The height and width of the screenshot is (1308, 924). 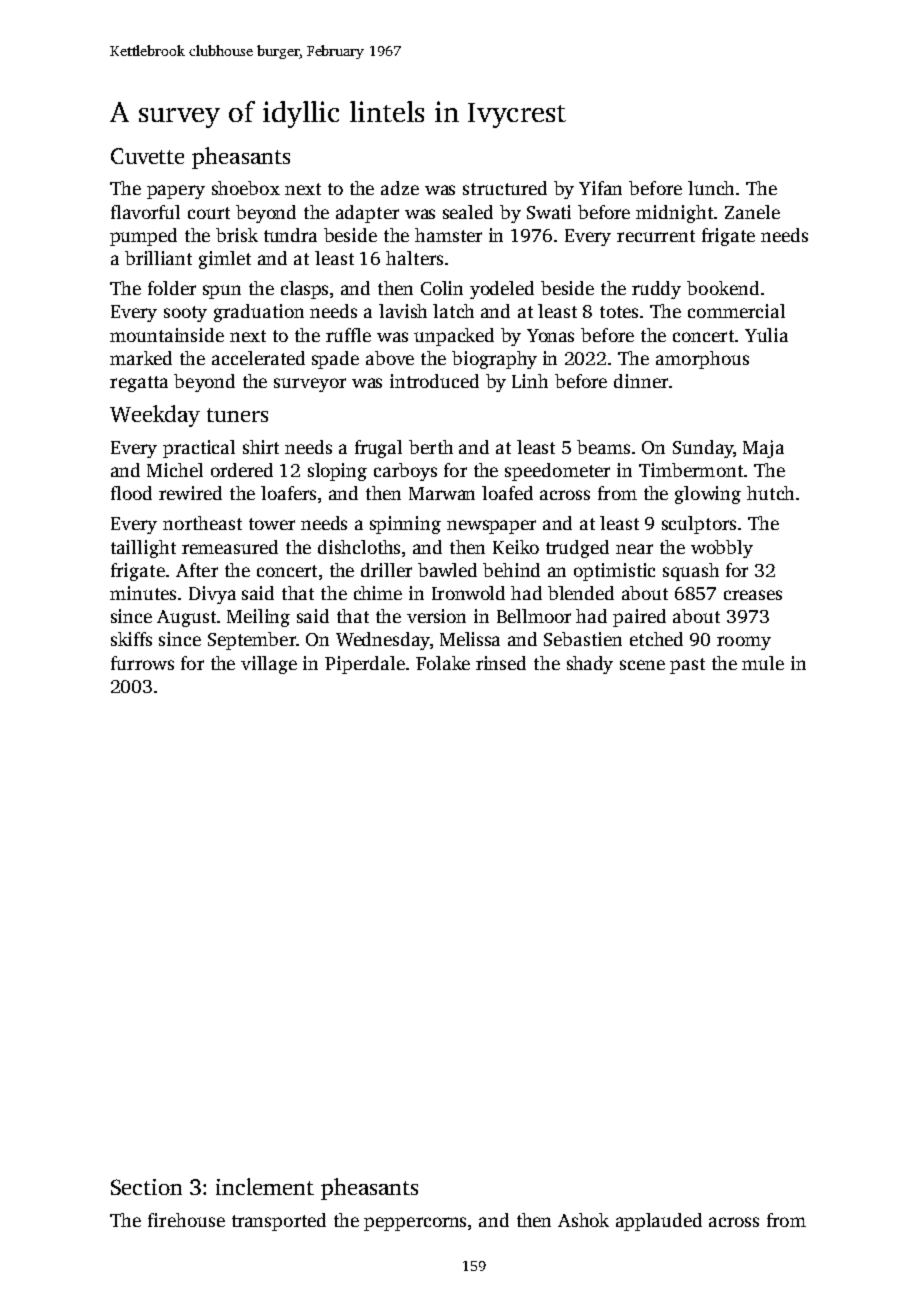 What do you see at coordinates (656, 639) in the screenshot?
I see `etched` at bounding box center [656, 639].
